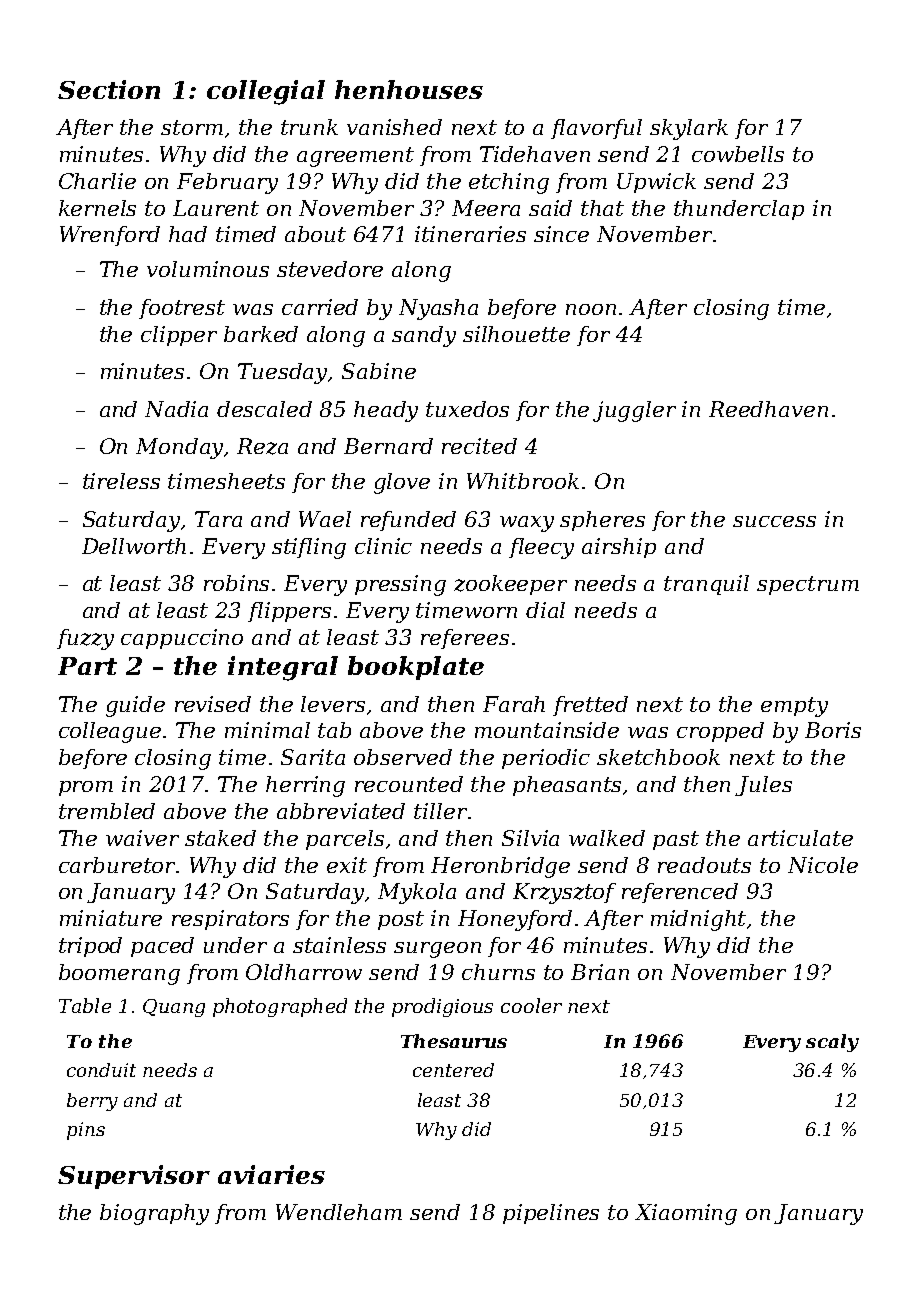 The width and height of the image is (924, 1311). Describe the element at coordinates (154, 1214) in the image. I see `biography` at that location.
